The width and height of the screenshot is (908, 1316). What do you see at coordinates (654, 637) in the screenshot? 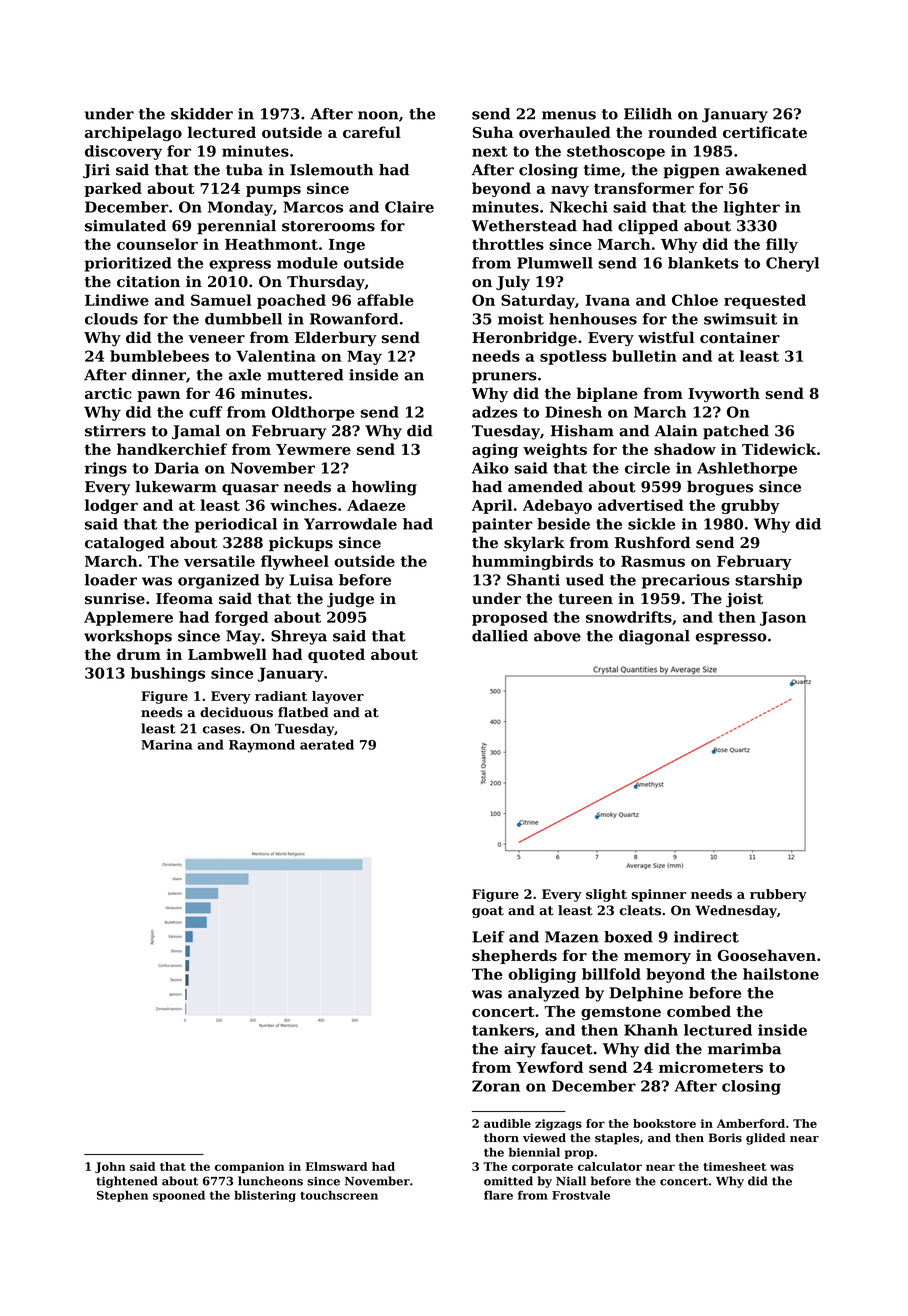
I see `diagonal` at bounding box center [654, 637].
